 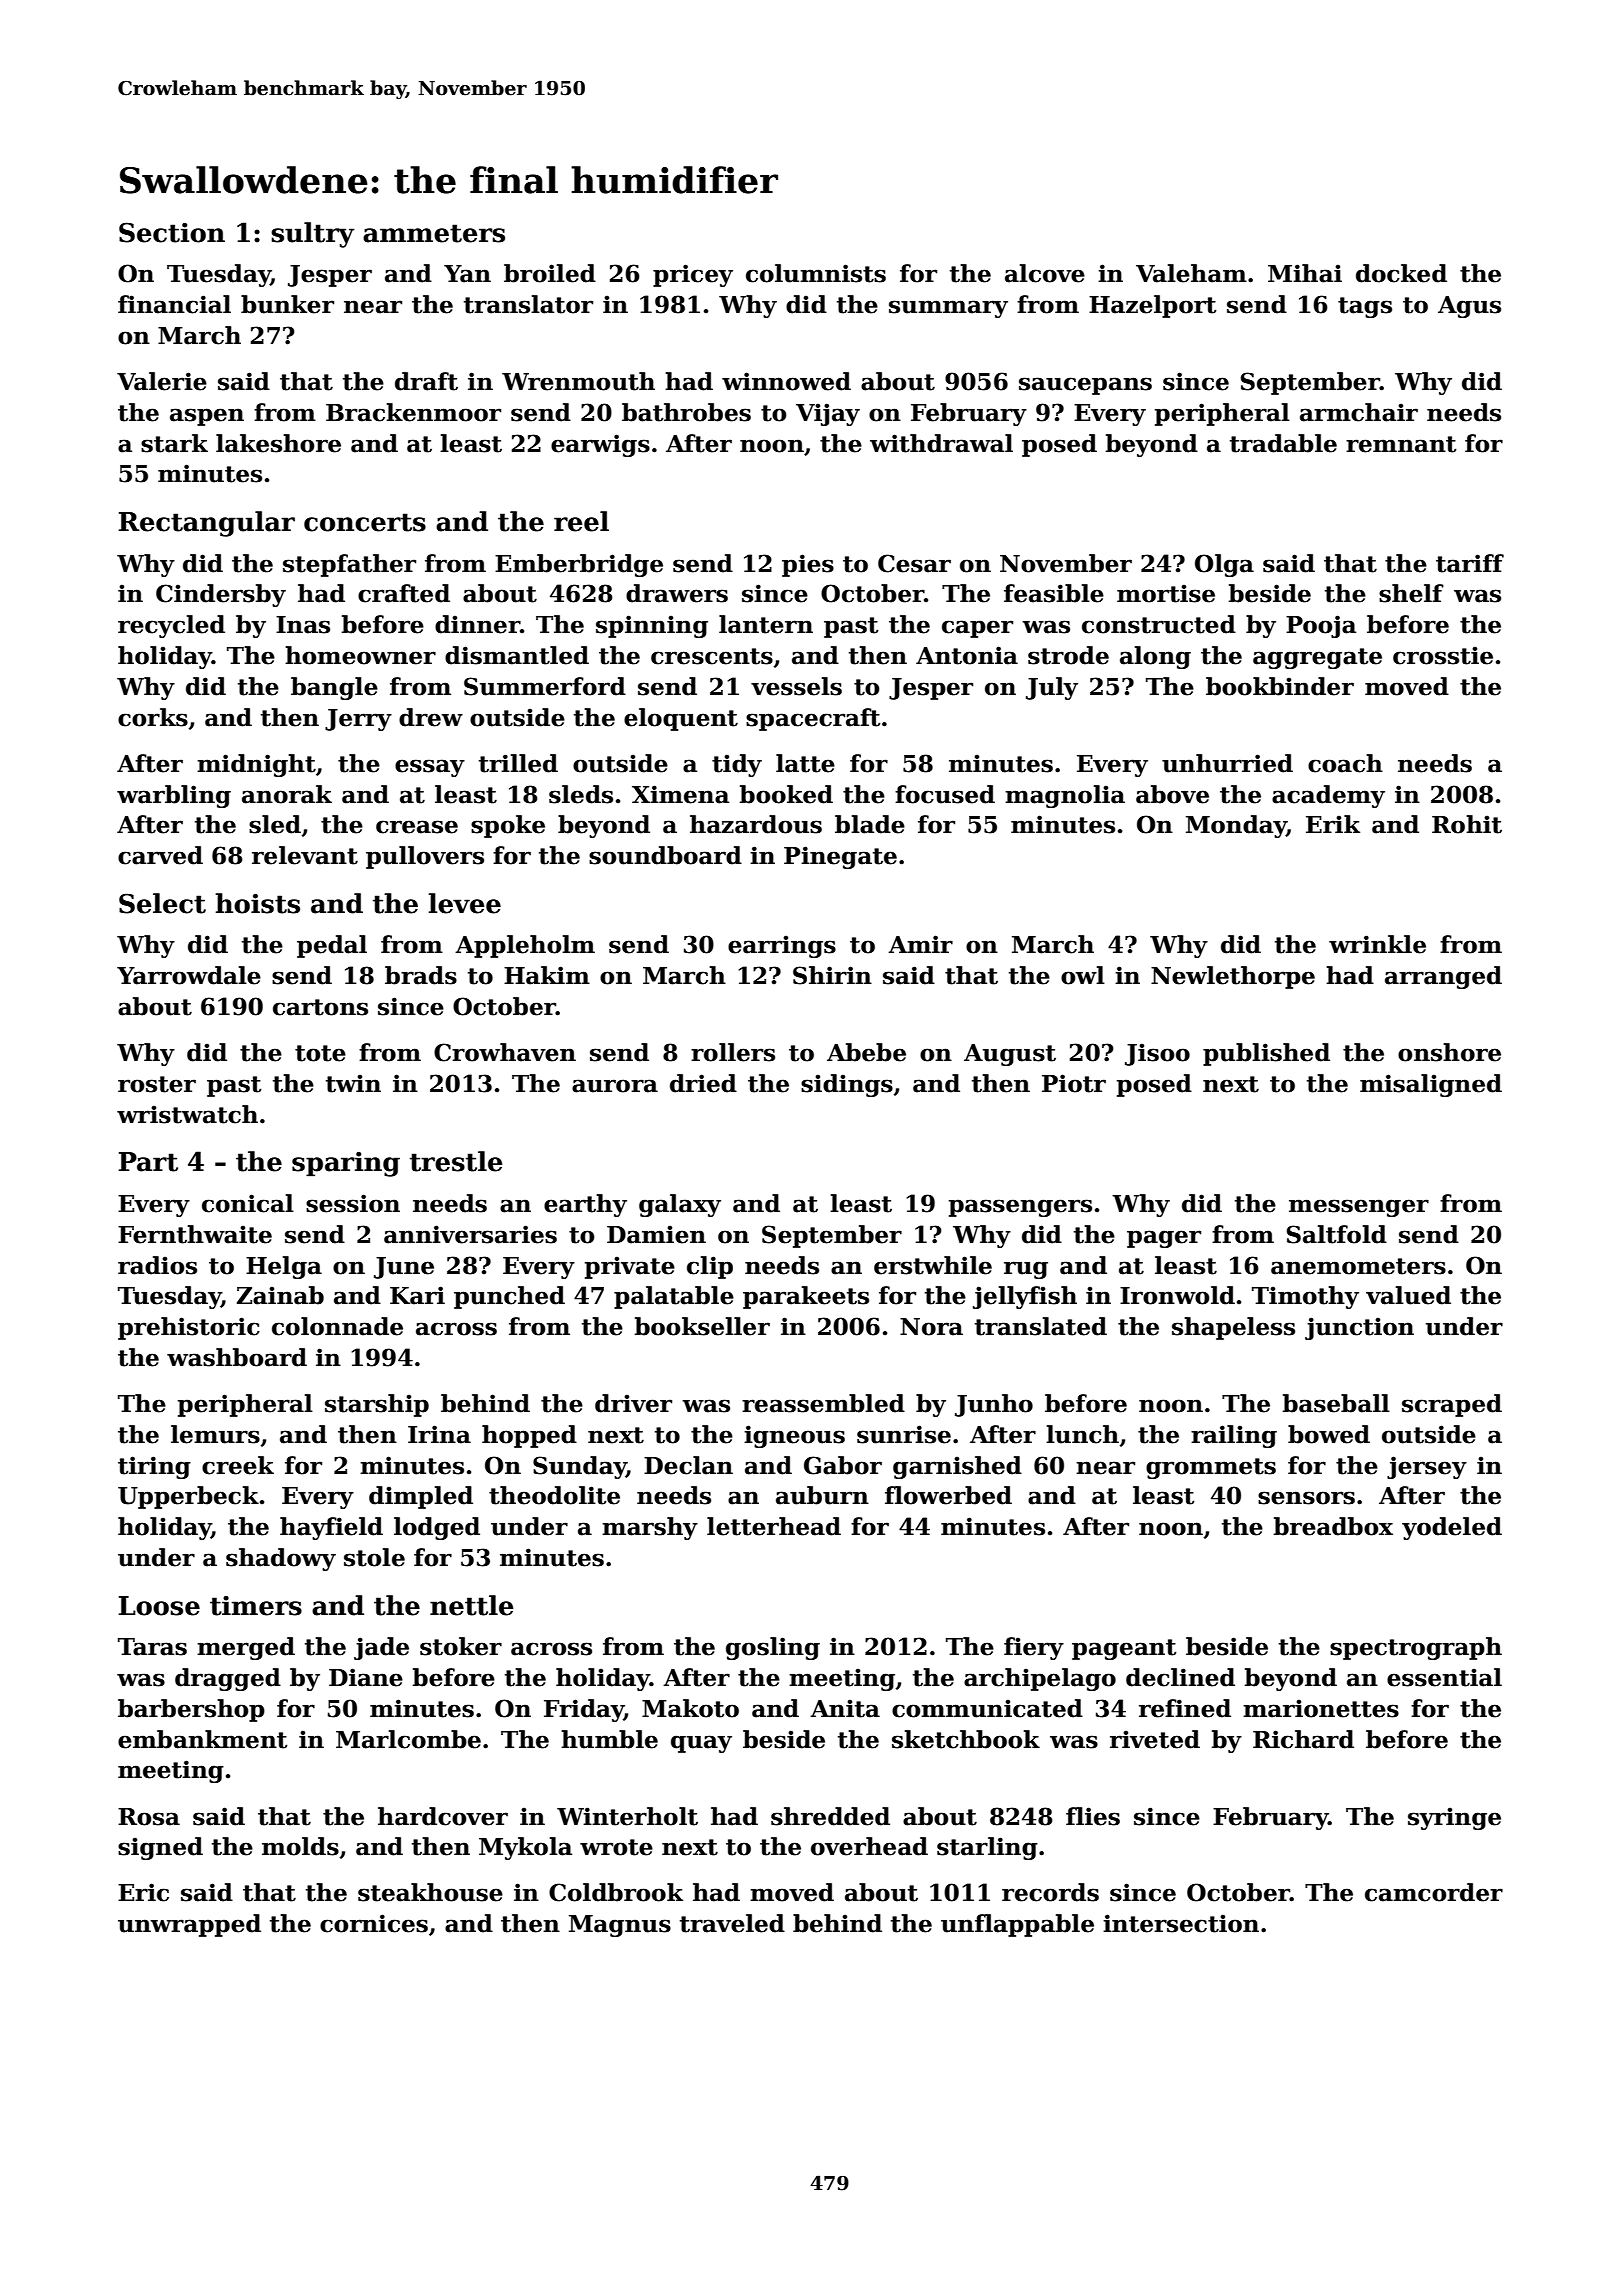 I want to click on Pinegate, so click(x=840, y=857).
